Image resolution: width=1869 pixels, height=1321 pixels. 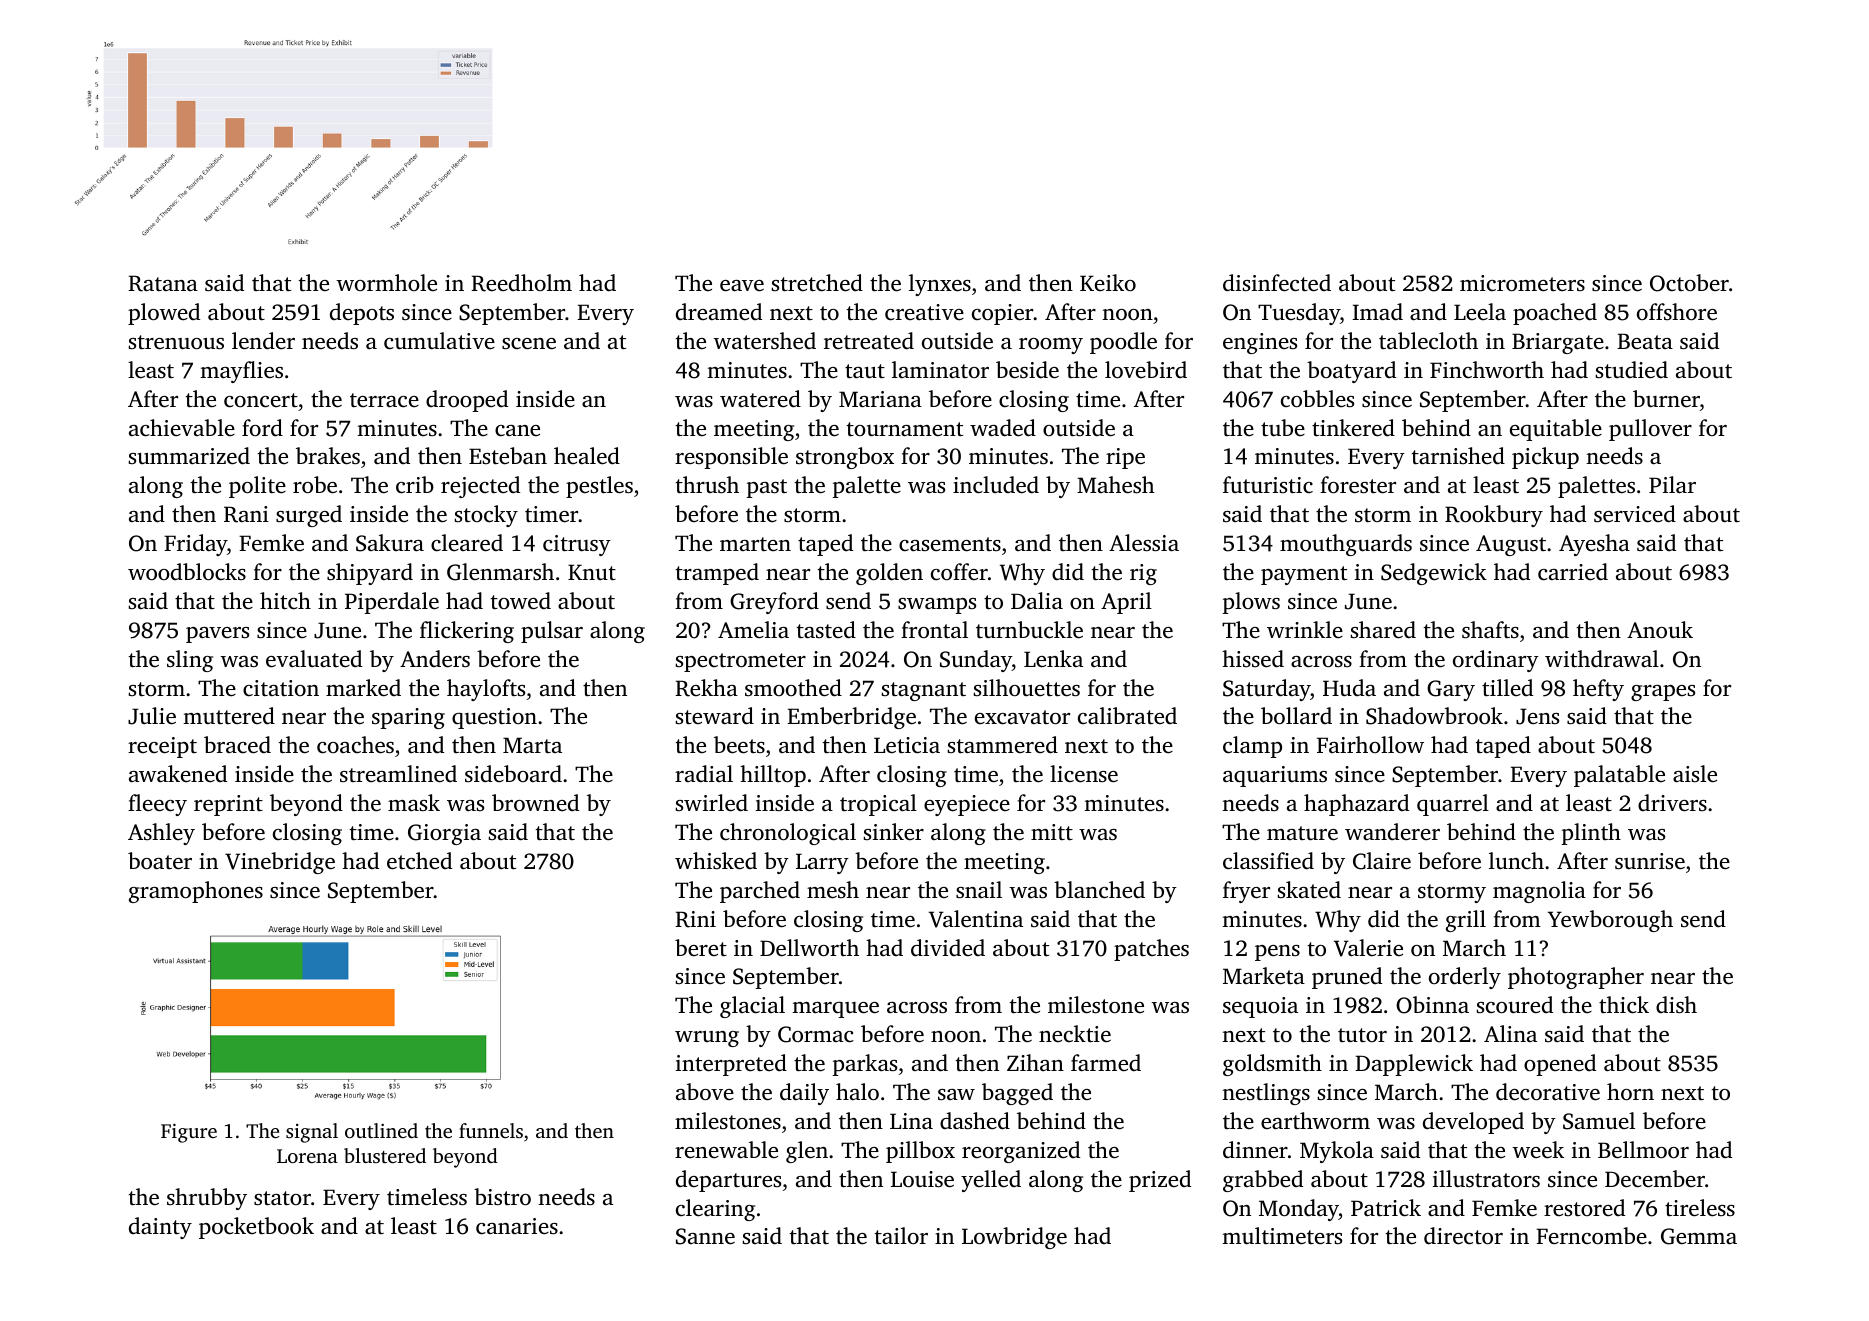 I want to click on tarnished, so click(x=1458, y=456).
